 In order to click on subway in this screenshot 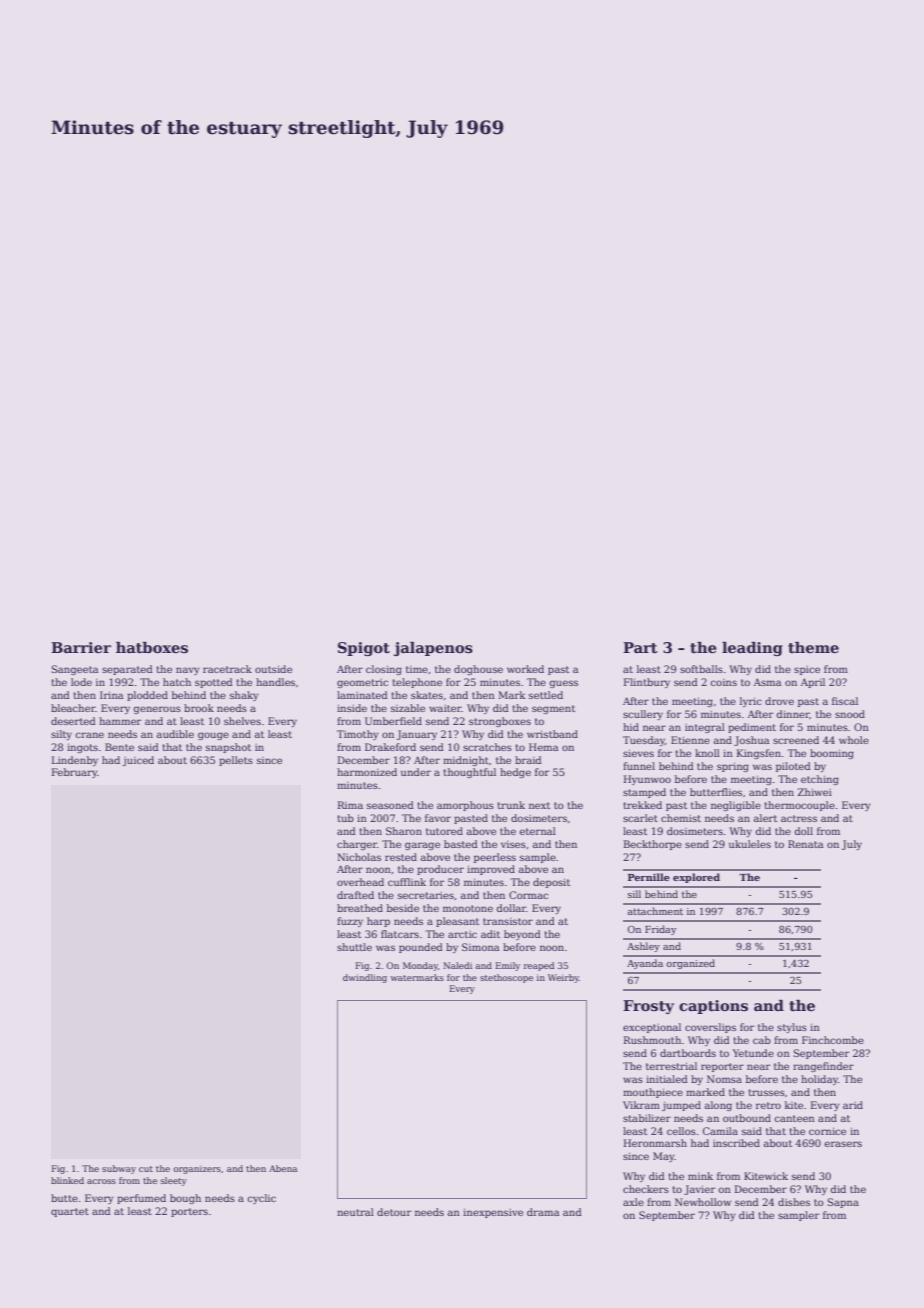, I will do `click(119, 1169)`.
